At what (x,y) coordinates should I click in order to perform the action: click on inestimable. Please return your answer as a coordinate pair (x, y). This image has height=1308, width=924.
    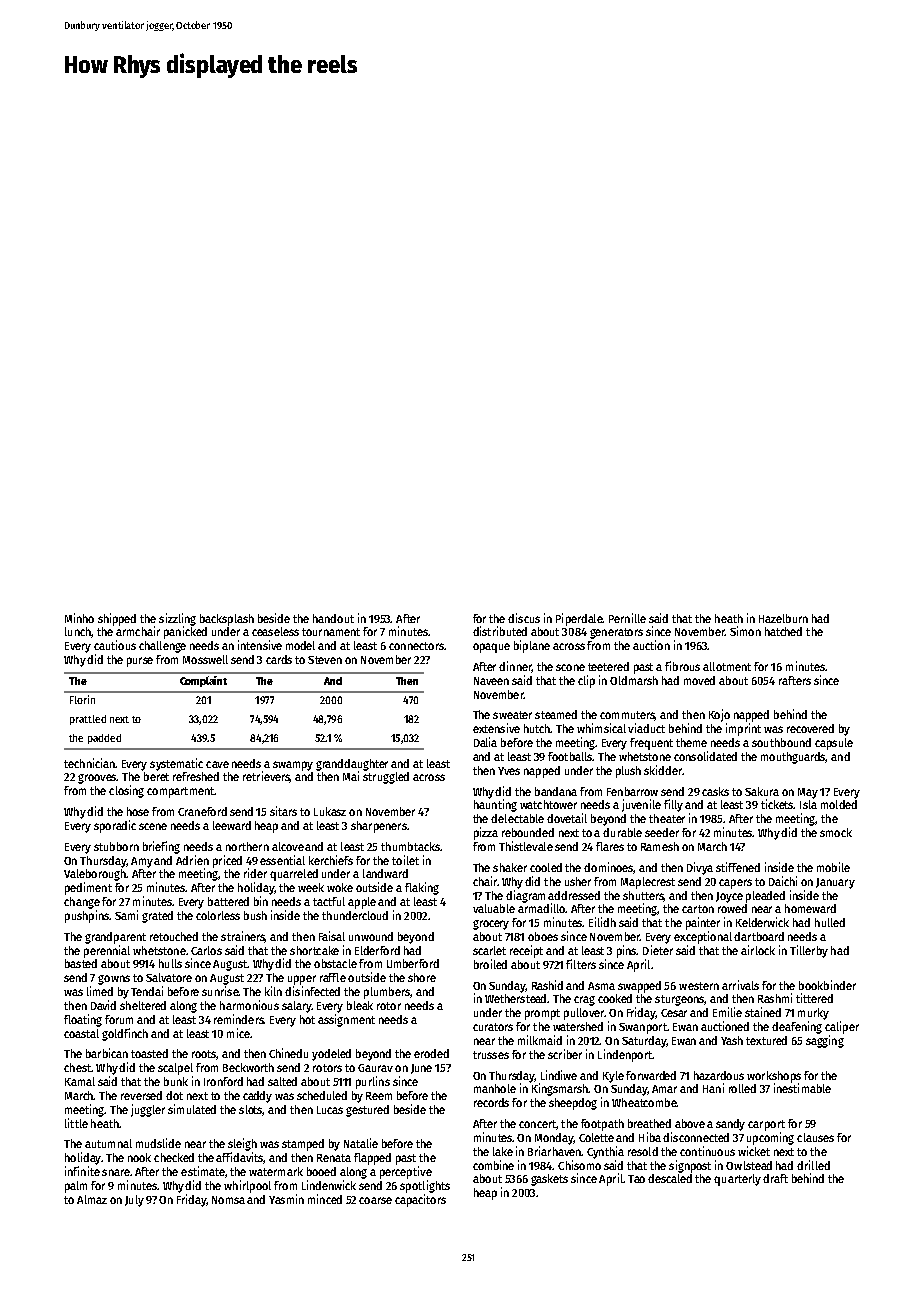
    Looking at the image, I should click on (802, 1088).
